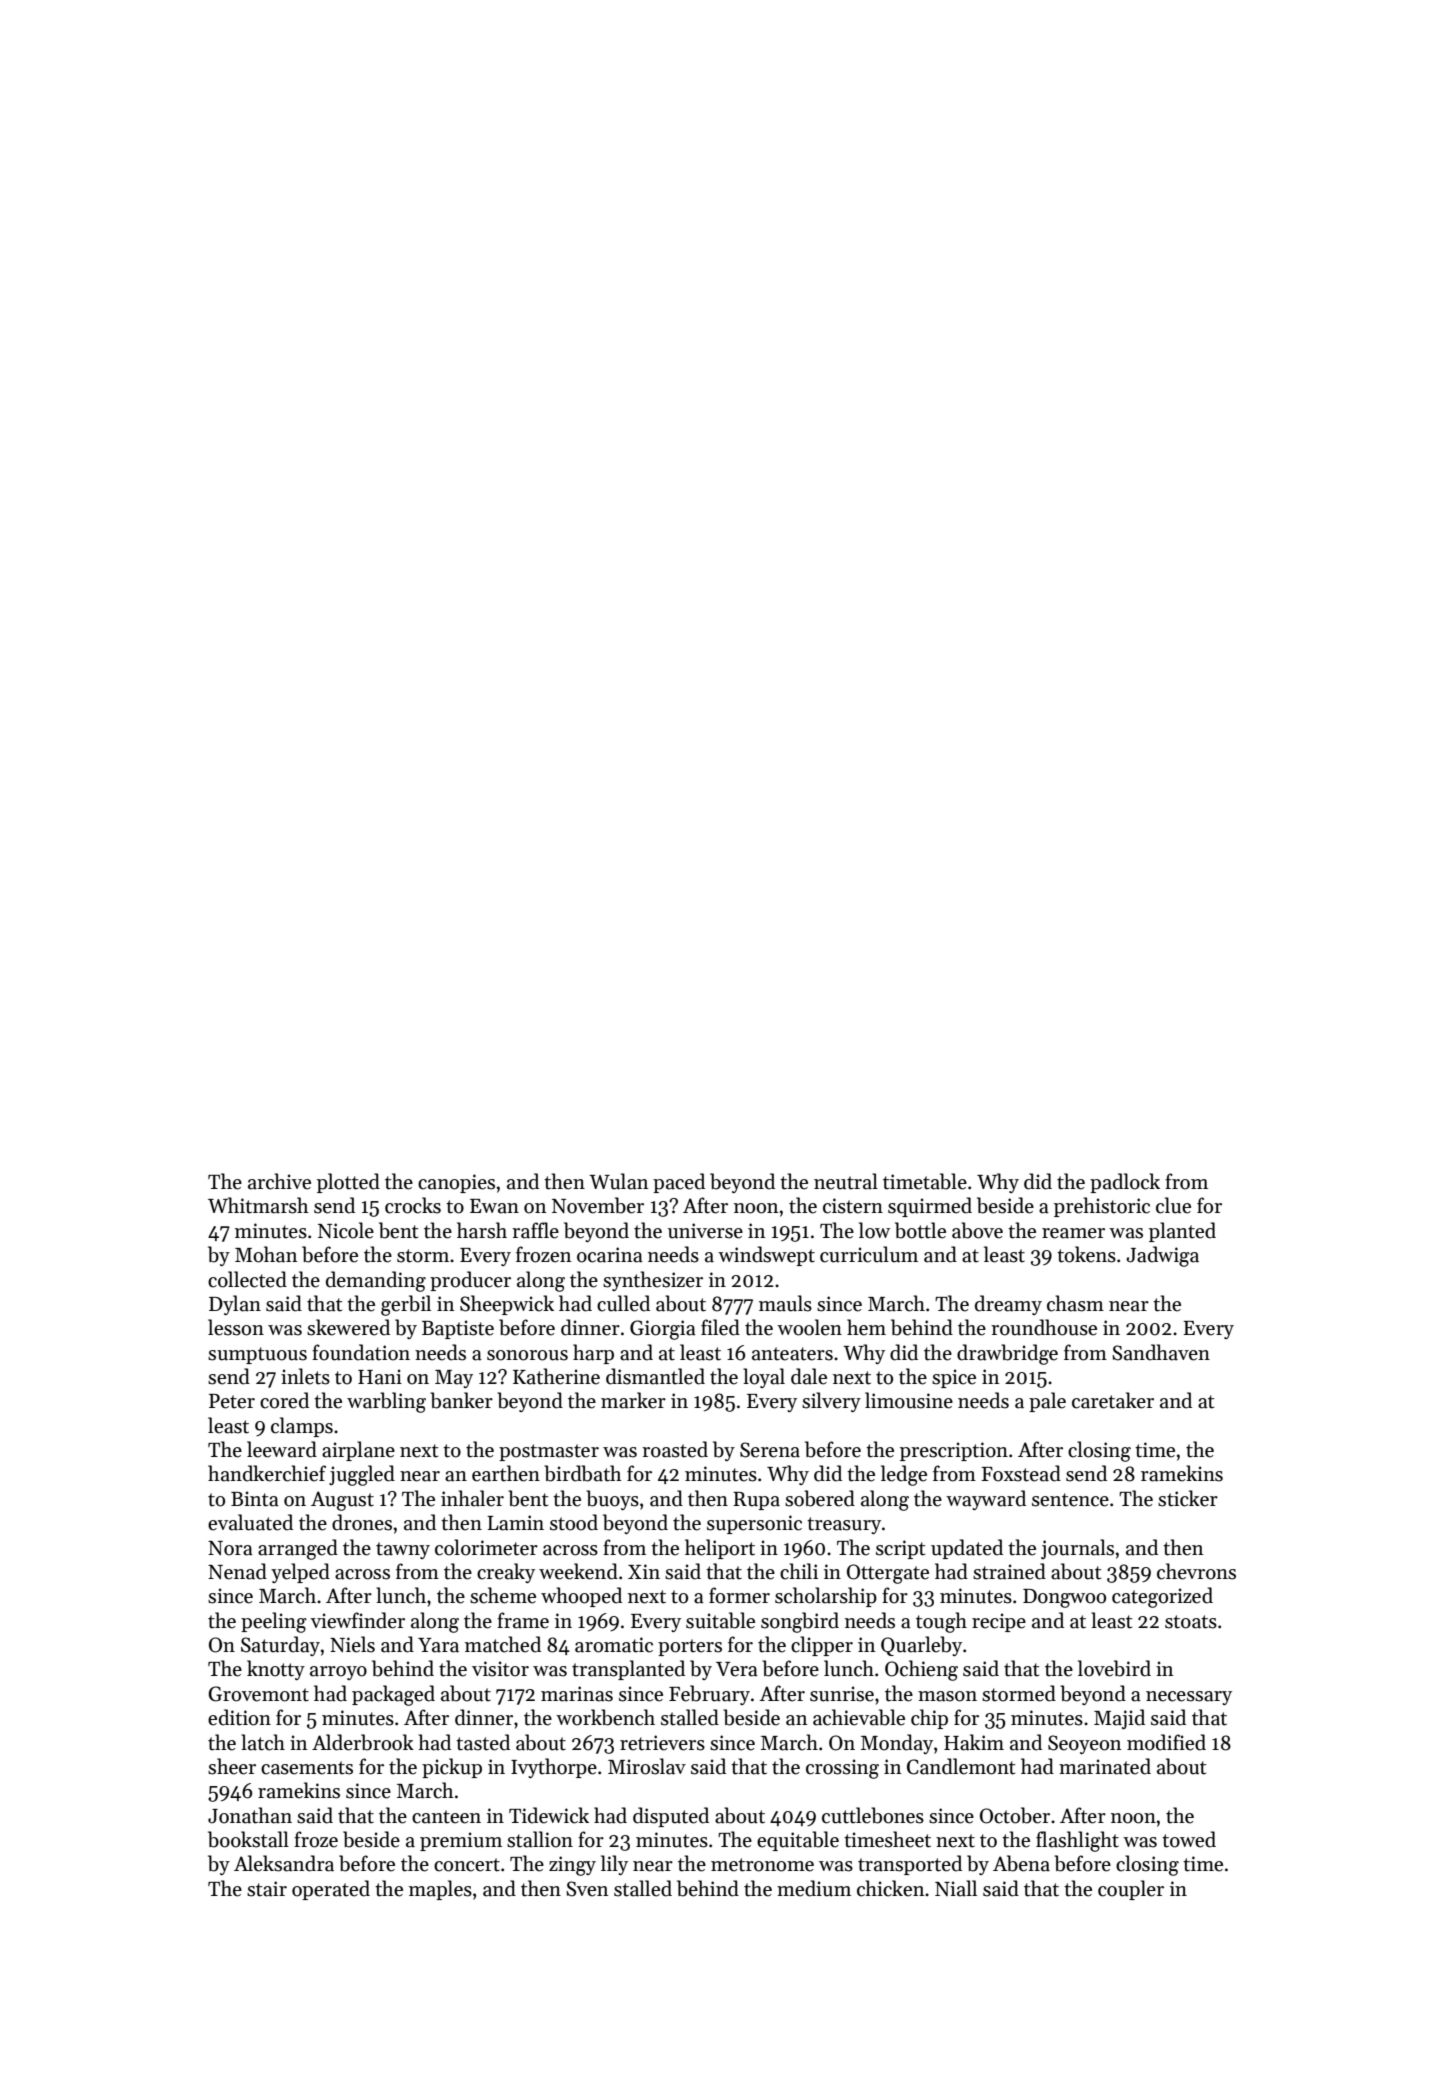 Image resolution: width=1450 pixels, height=2100 pixels. I want to click on arranged, so click(298, 1549).
